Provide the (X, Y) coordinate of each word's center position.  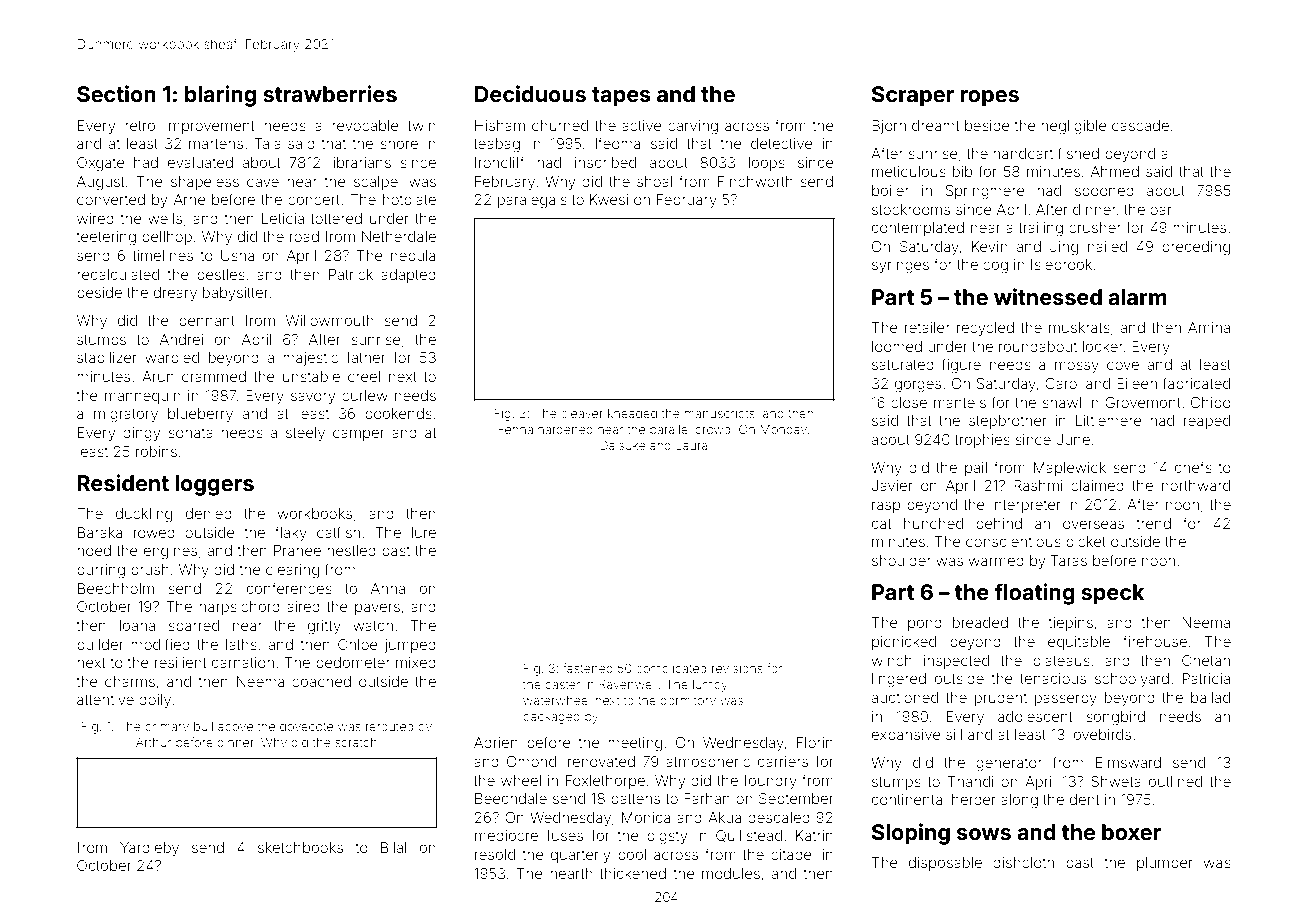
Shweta (1116, 781)
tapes (621, 97)
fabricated (1196, 383)
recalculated (118, 274)
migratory (126, 415)
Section (116, 94)
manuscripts (719, 414)
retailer (927, 327)
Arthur (153, 742)
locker (1103, 346)
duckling (144, 515)
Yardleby (149, 849)
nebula (413, 255)
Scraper (913, 96)
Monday (783, 431)
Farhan (707, 798)
